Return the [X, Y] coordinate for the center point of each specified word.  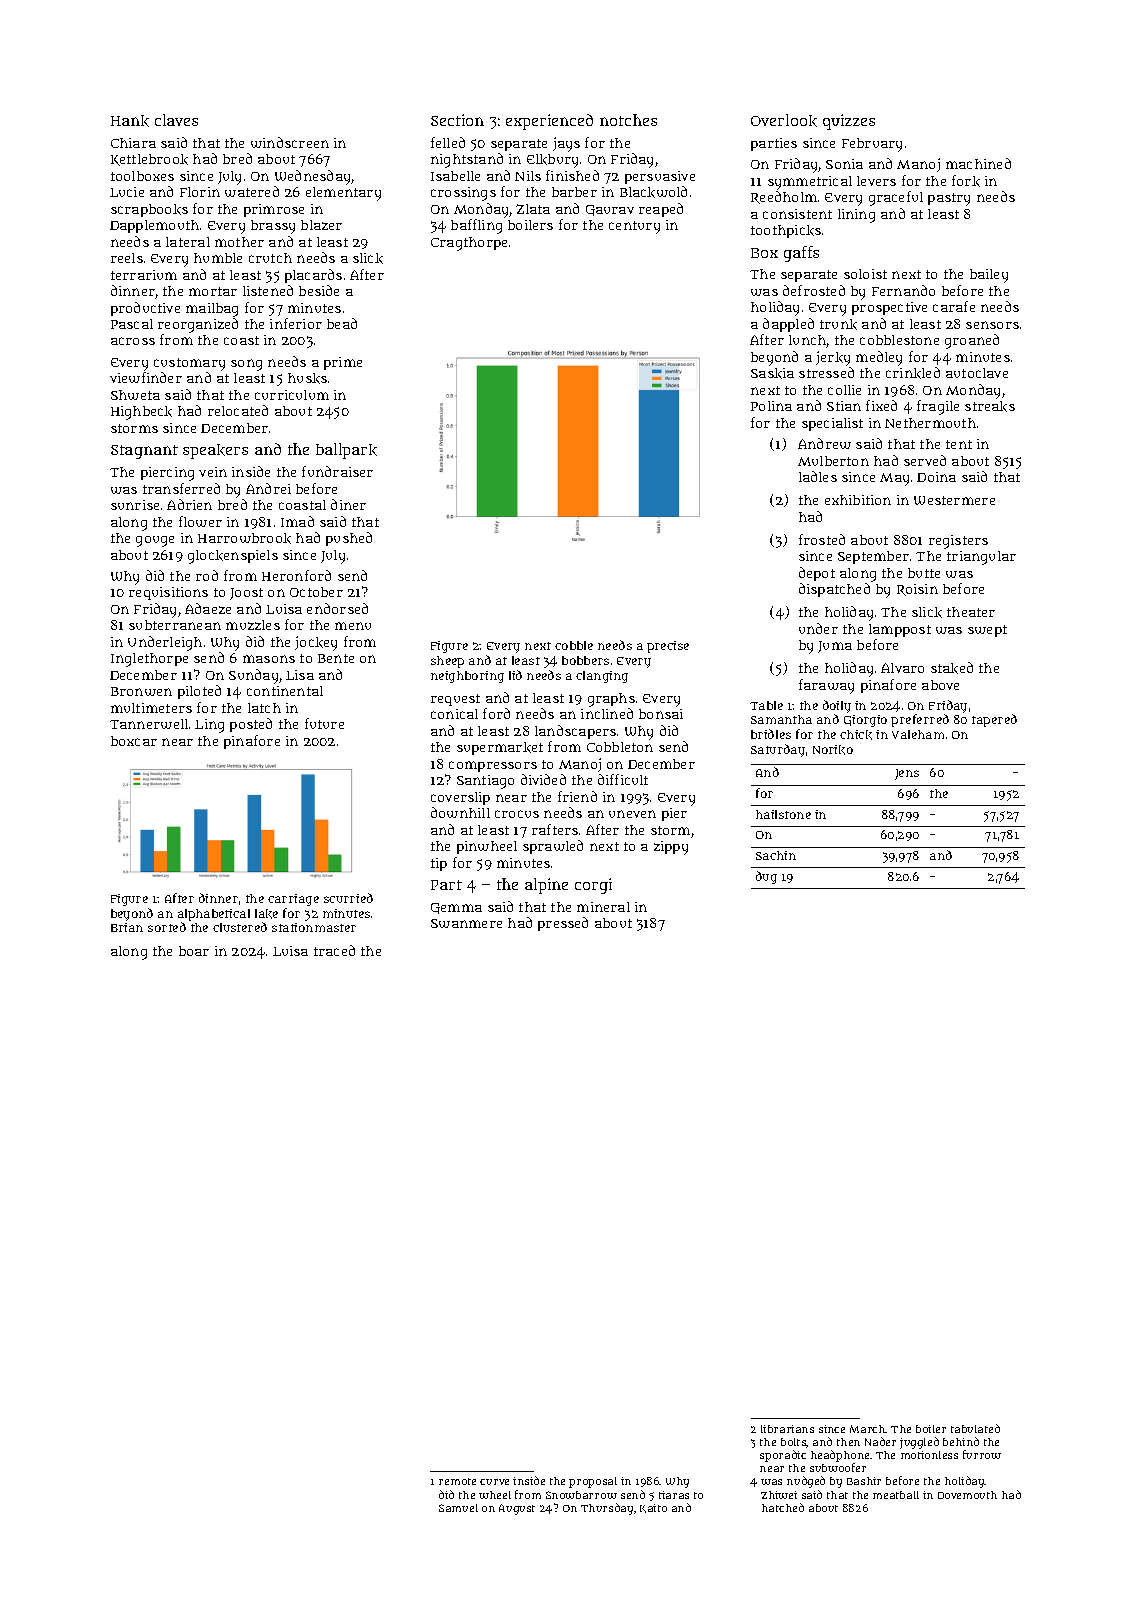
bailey [989, 276]
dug [766, 877]
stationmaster [314, 927]
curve [494, 1482]
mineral [603, 907]
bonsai [661, 714]
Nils [528, 176]
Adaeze [208, 608]
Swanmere [466, 923]
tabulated [975, 1428]
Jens [907, 774]
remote [457, 1481]
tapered [994, 720]
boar [194, 951]
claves [176, 120]
